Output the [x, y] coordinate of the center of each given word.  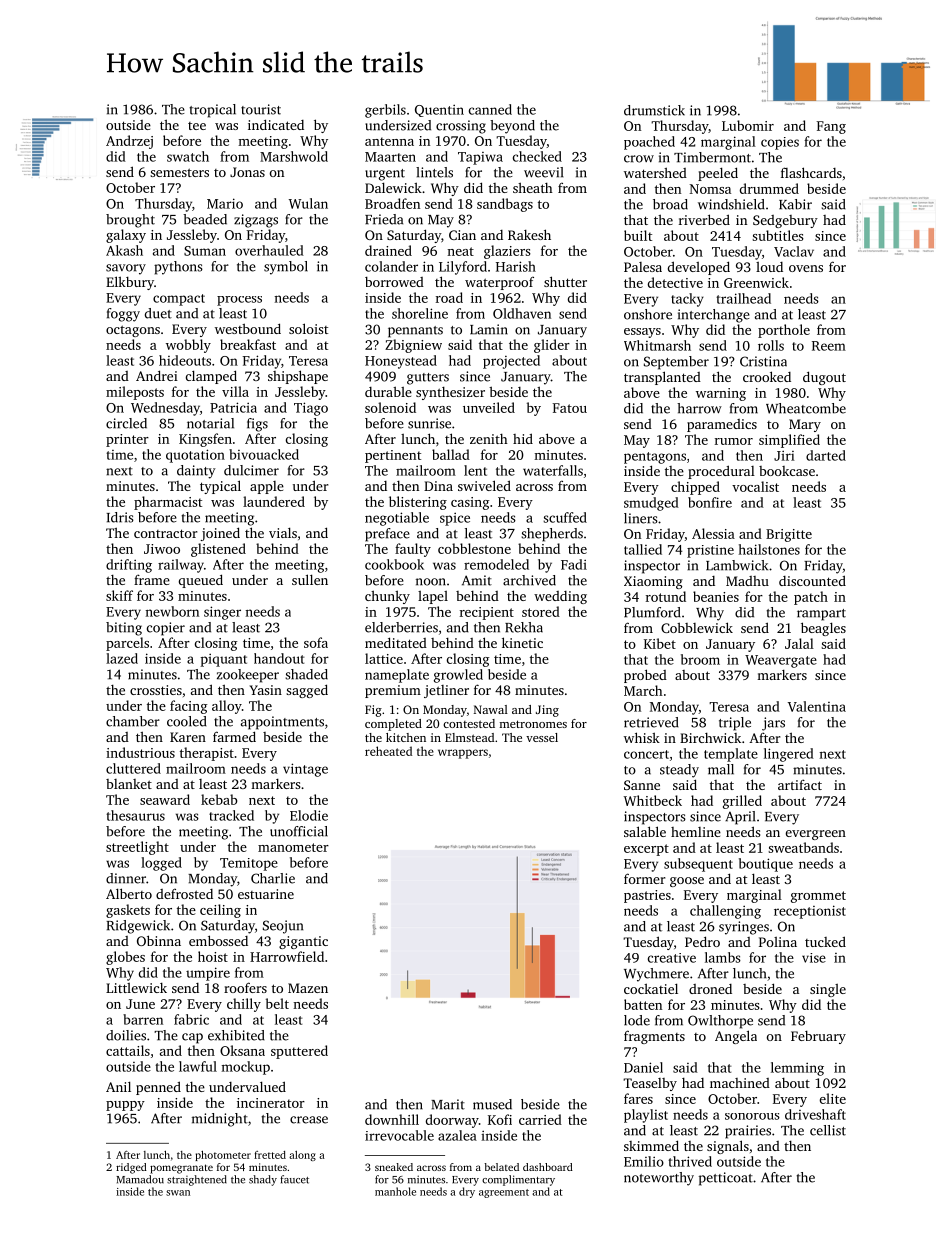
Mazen [308, 988]
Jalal [799, 643]
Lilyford [463, 268]
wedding [560, 597]
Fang [831, 127]
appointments [282, 723]
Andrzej [129, 142]
